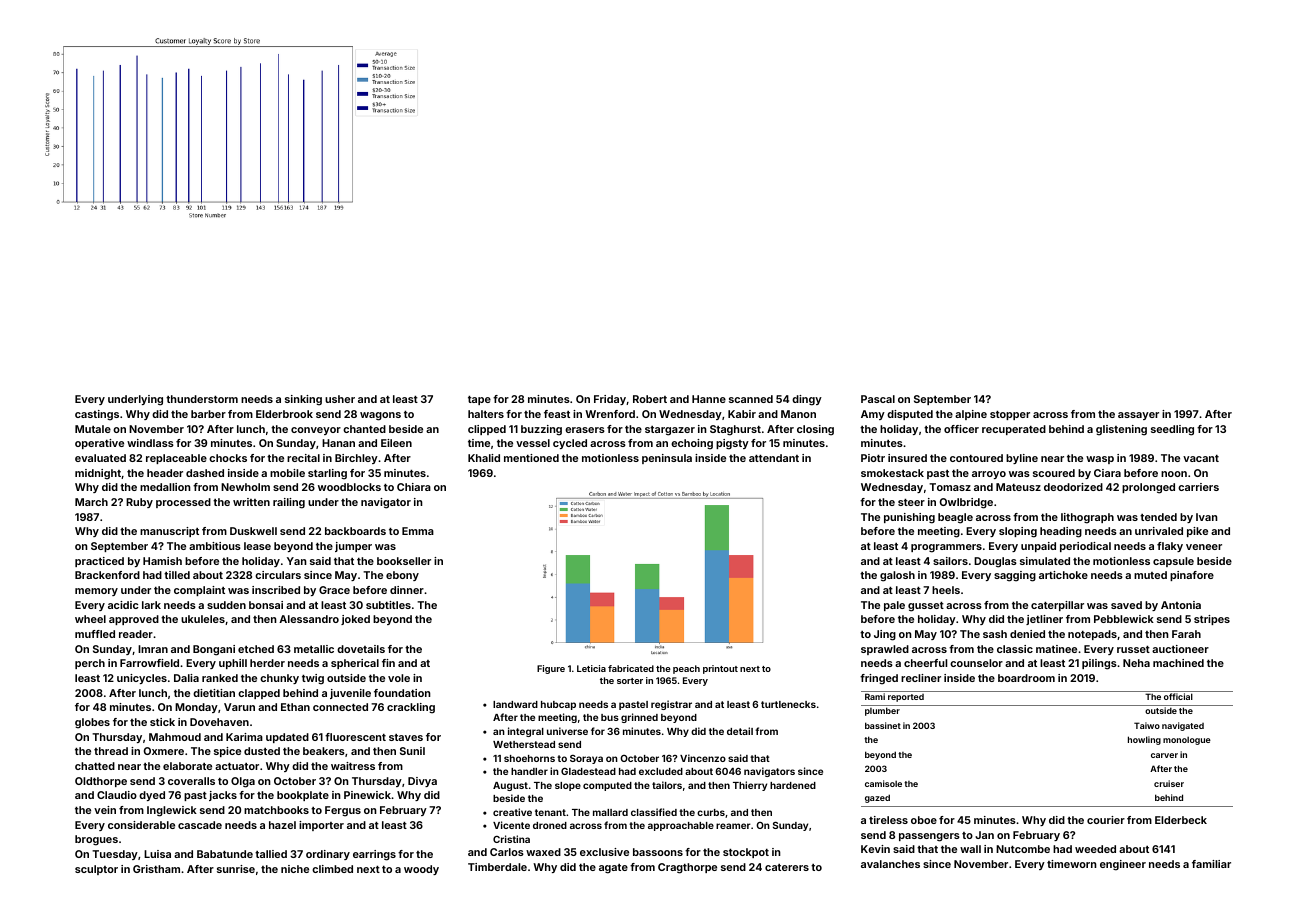 Image resolution: width=1308 pixels, height=924 pixels. Describe the element at coordinates (1087, 518) in the screenshot. I see `lithograph` at that location.
